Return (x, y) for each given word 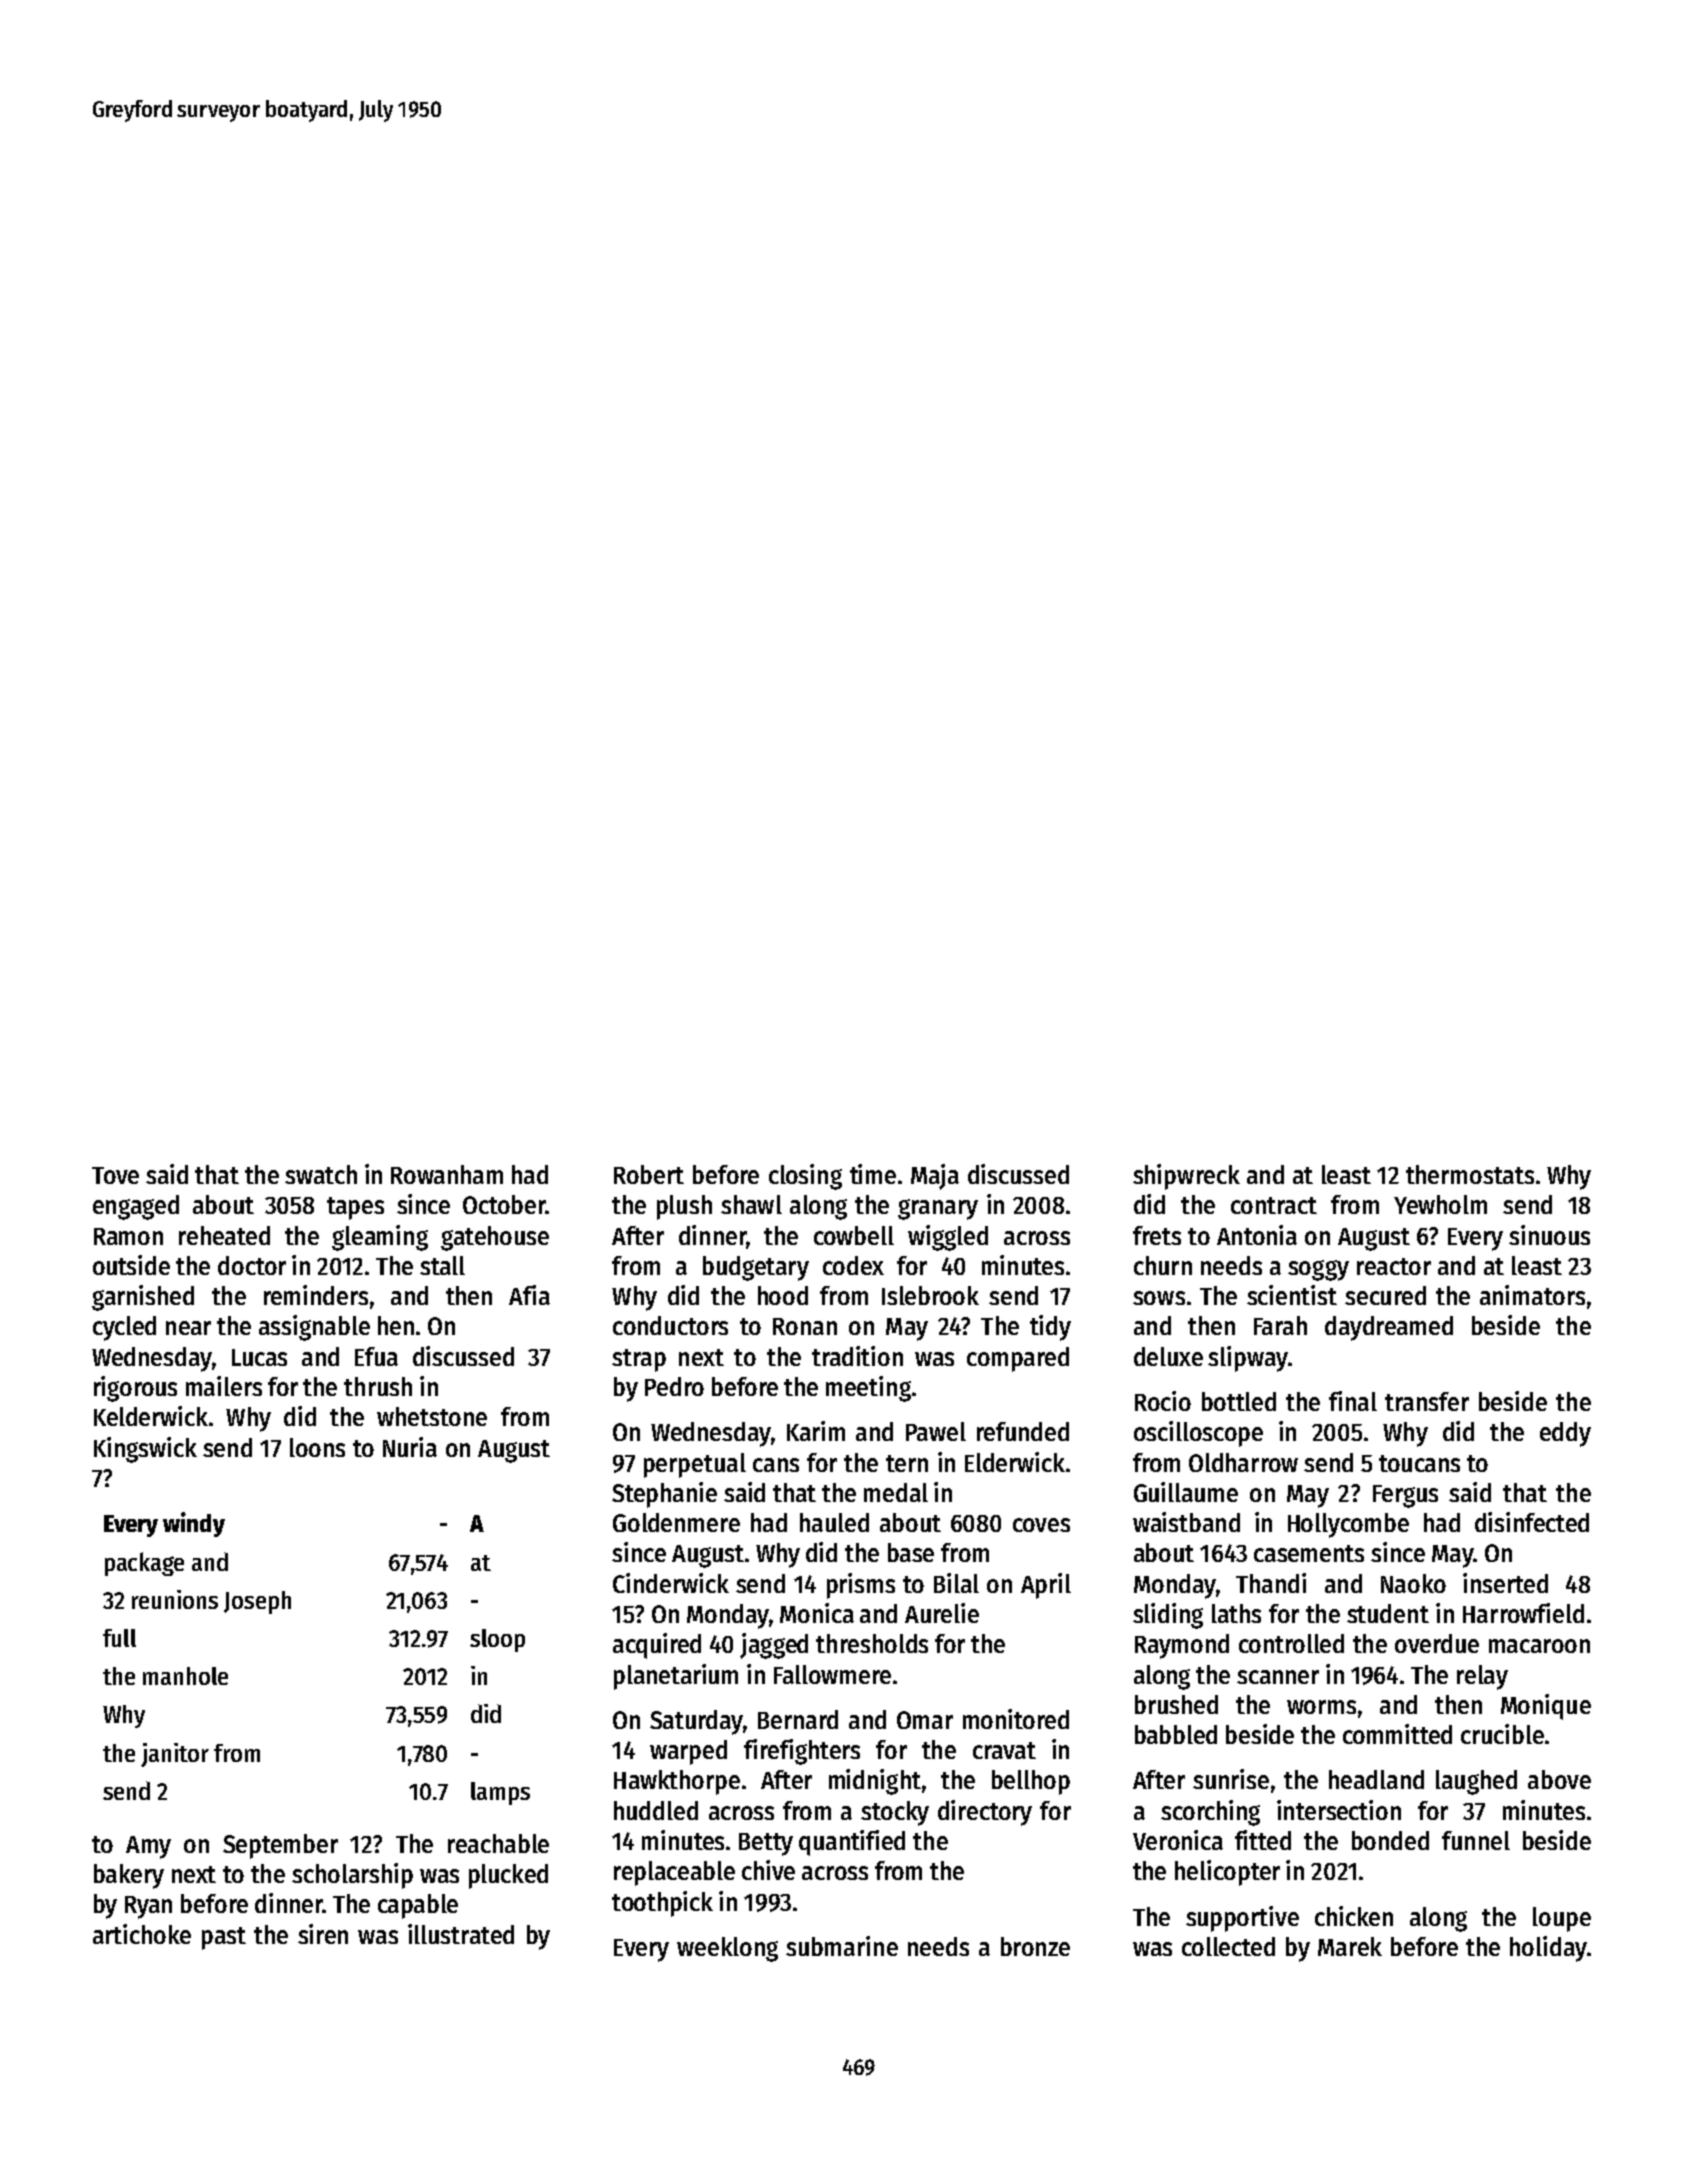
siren (323, 1934)
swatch (321, 1174)
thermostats (1470, 1174)
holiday (1548, 1949)
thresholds (872, 1643)
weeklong (727, 1949)
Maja (935, 1177)
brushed (1176, 1704)
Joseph (257, 1602)
